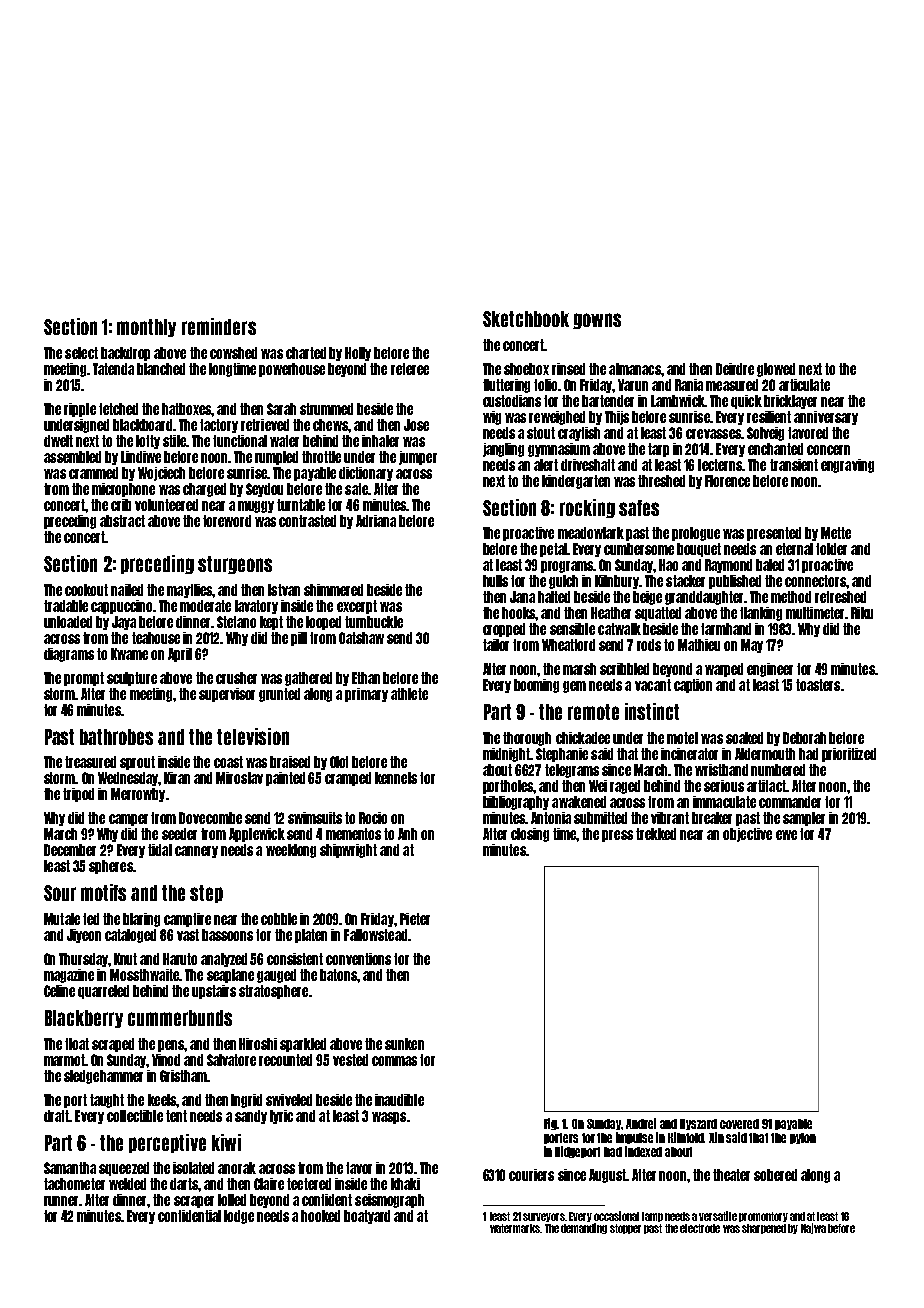  What do you see at coordinates (713, 434) in the page?
I see `crevasses` at bounding box center [713, 434].
